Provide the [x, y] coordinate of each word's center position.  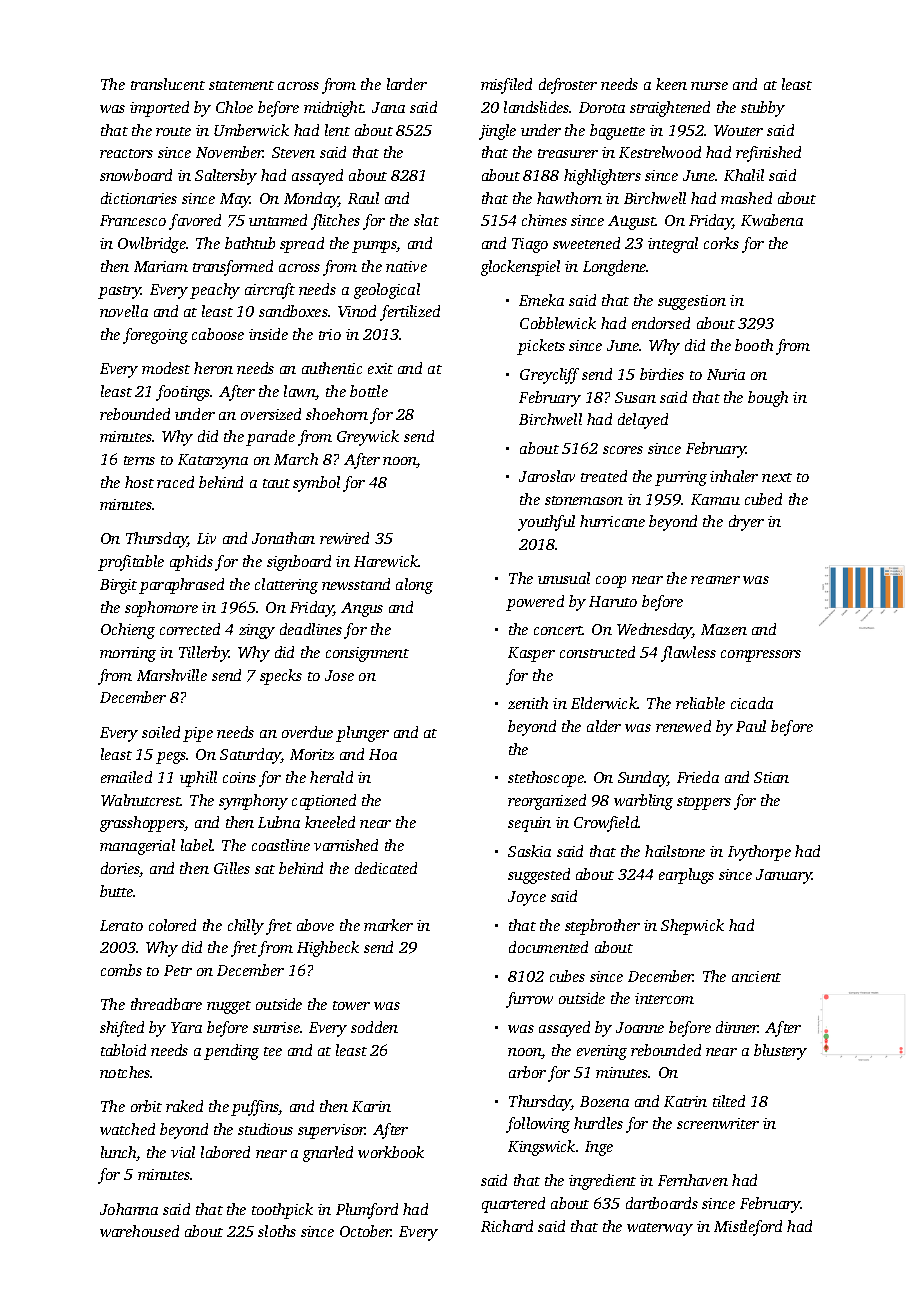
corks [721, 243]
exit [380, 368]
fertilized [410, 313]
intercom [664, 998]
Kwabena [772, 220]
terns [139, 460]
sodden [374, 1027]
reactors [126, 153]
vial [183, 1152]
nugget [229, 1007]
